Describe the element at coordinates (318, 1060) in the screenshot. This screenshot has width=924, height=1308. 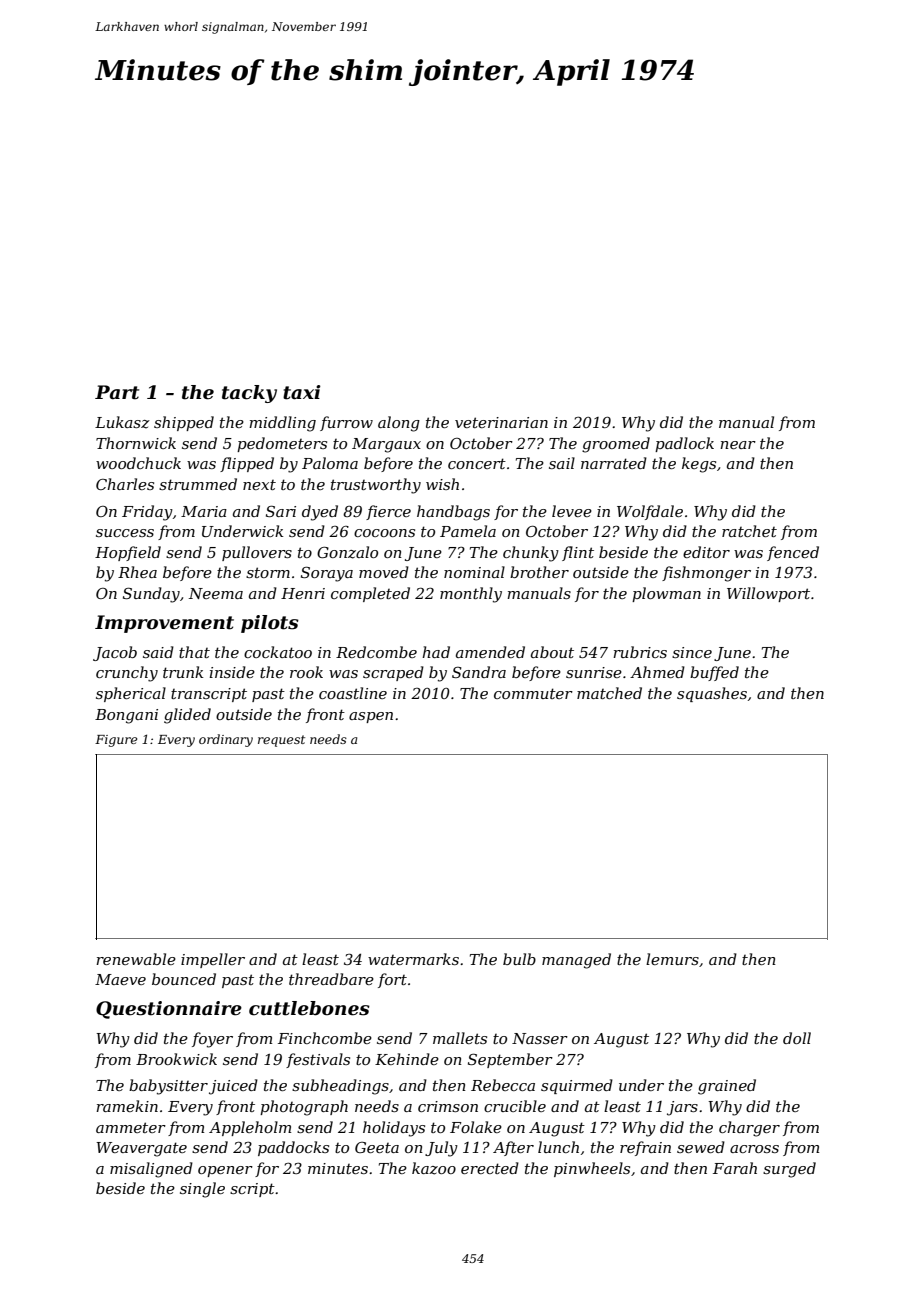
I see `festivals` at that location.
